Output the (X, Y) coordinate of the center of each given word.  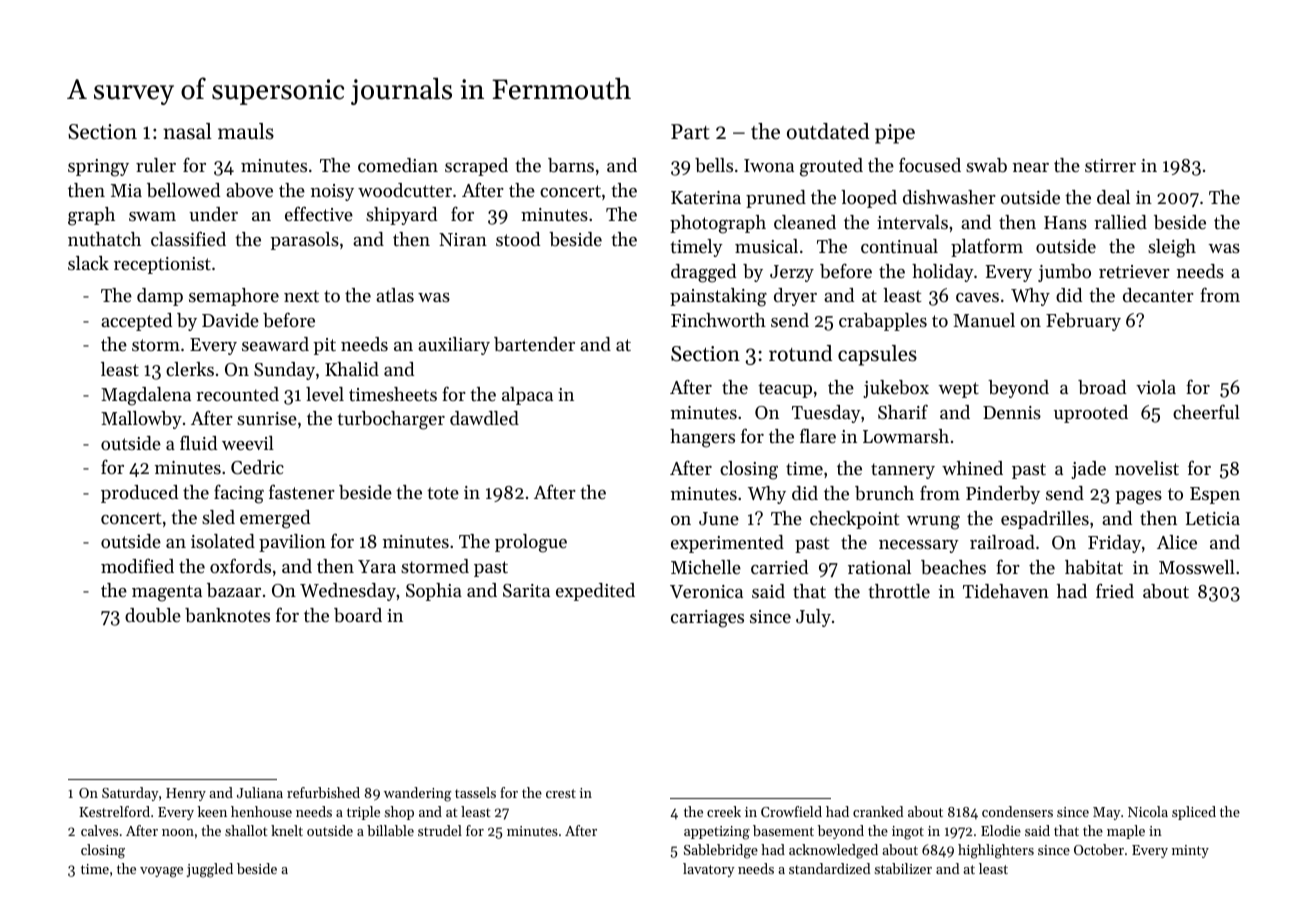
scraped (476, 167)
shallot (246, 830)
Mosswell (1197, 567)
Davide (230, 320)
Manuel (984, 320)
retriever (1134, 271)
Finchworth (718, 320)
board (358, 615)
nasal (187, 131)
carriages (707, 619)
